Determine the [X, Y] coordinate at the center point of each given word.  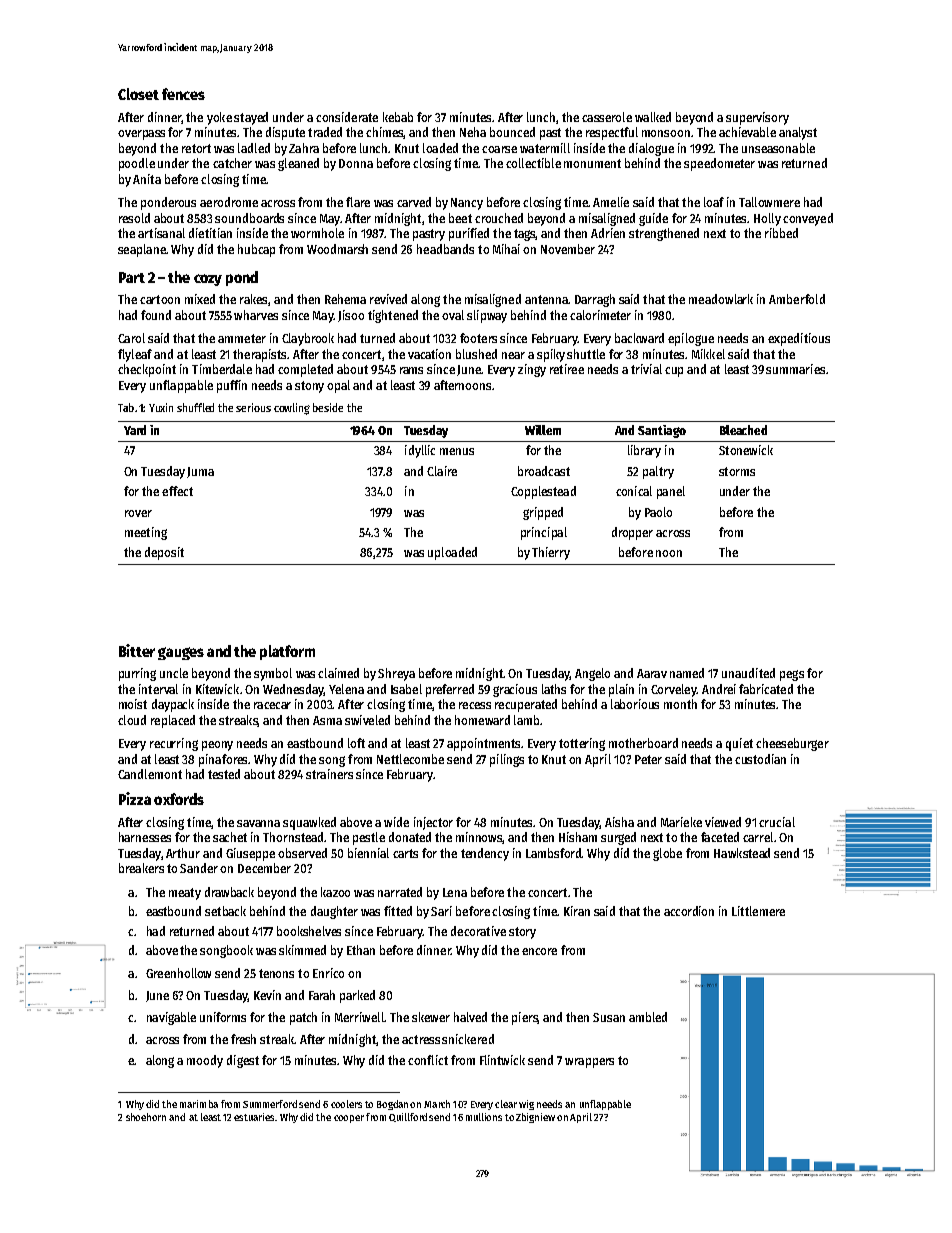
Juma [200, 472]
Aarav [652, 673]
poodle [137, 164]
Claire [442, 471]
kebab [398, 117]
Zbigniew [535, 1118]
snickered [468, 1039]
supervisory [757, 118]
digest [243, 1061]
